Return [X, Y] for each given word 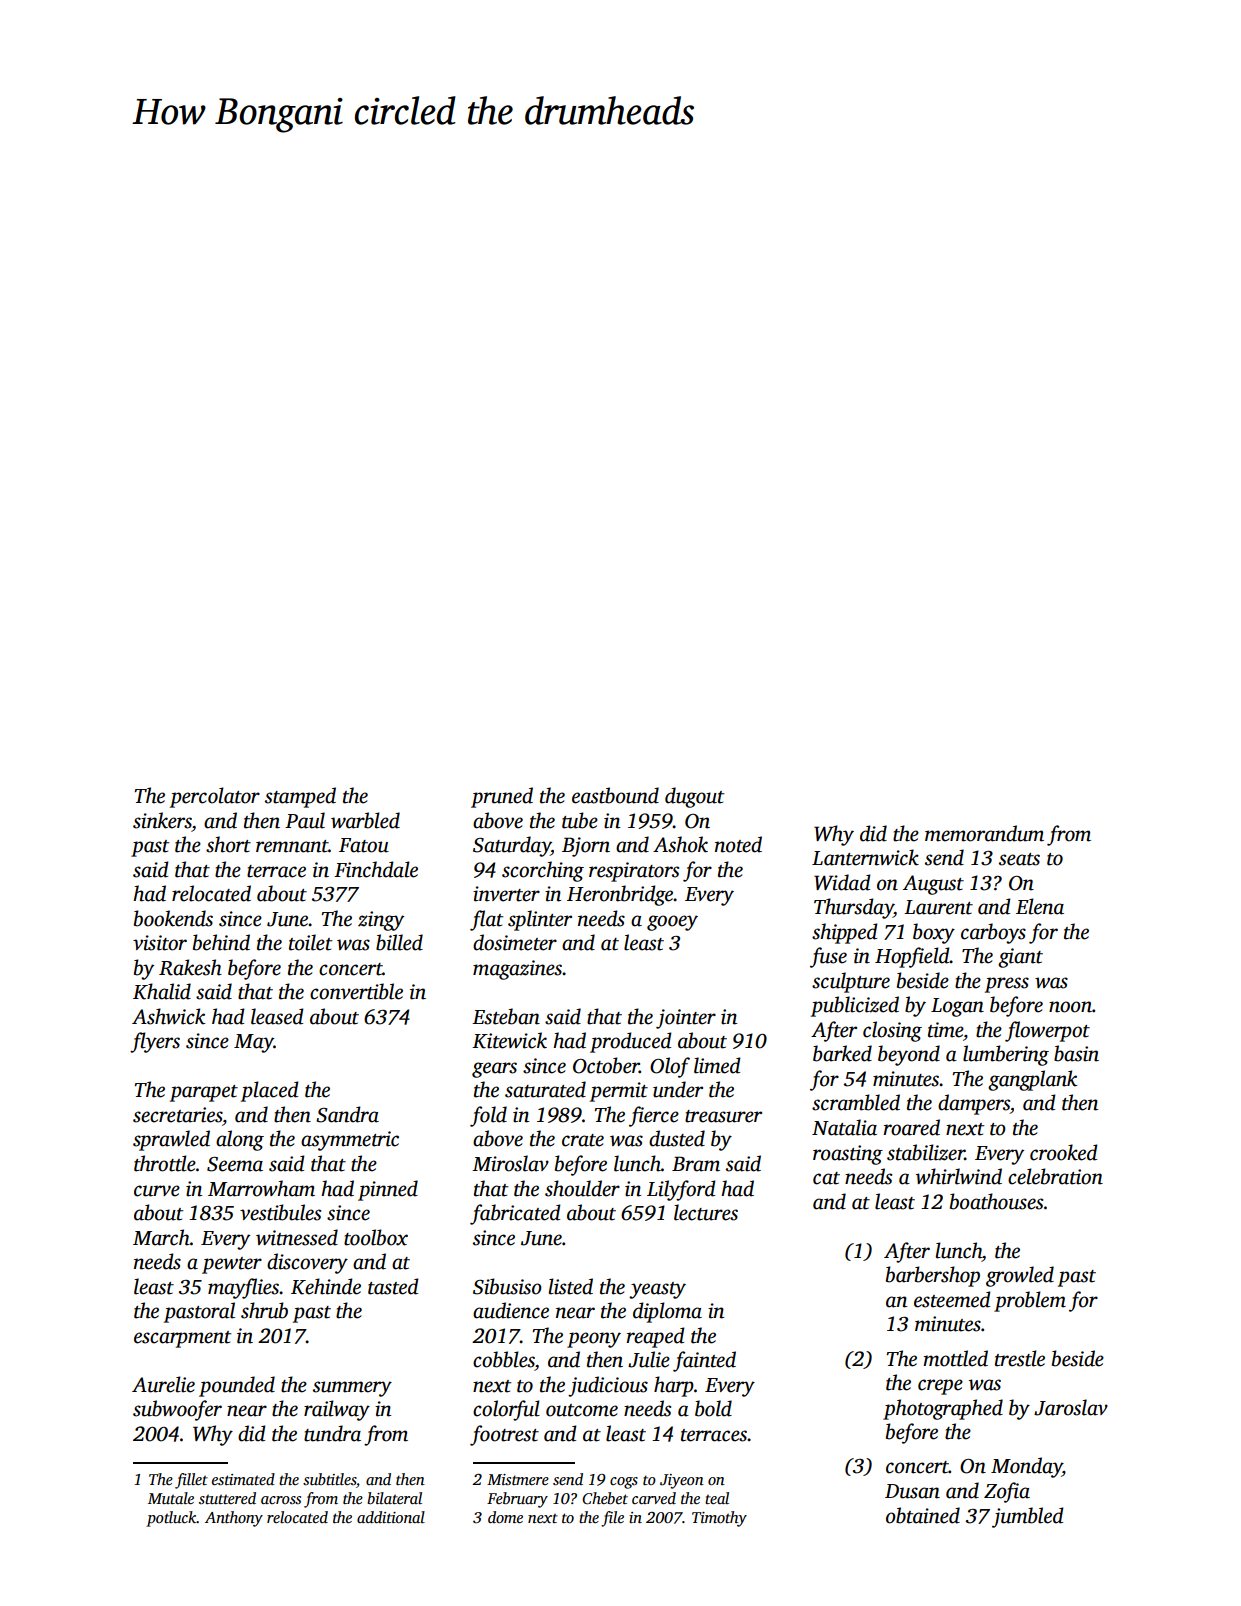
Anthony [234, 1519]
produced [630, 1042]
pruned [502, 797]
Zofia [1007, 1492]
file [612, 1519]
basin [1076, 1053]
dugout [694, 797]
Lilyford [681, 1190]
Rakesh [190, 967]
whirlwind [959, 1176]
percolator [215, 797]
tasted [393, 1286]
